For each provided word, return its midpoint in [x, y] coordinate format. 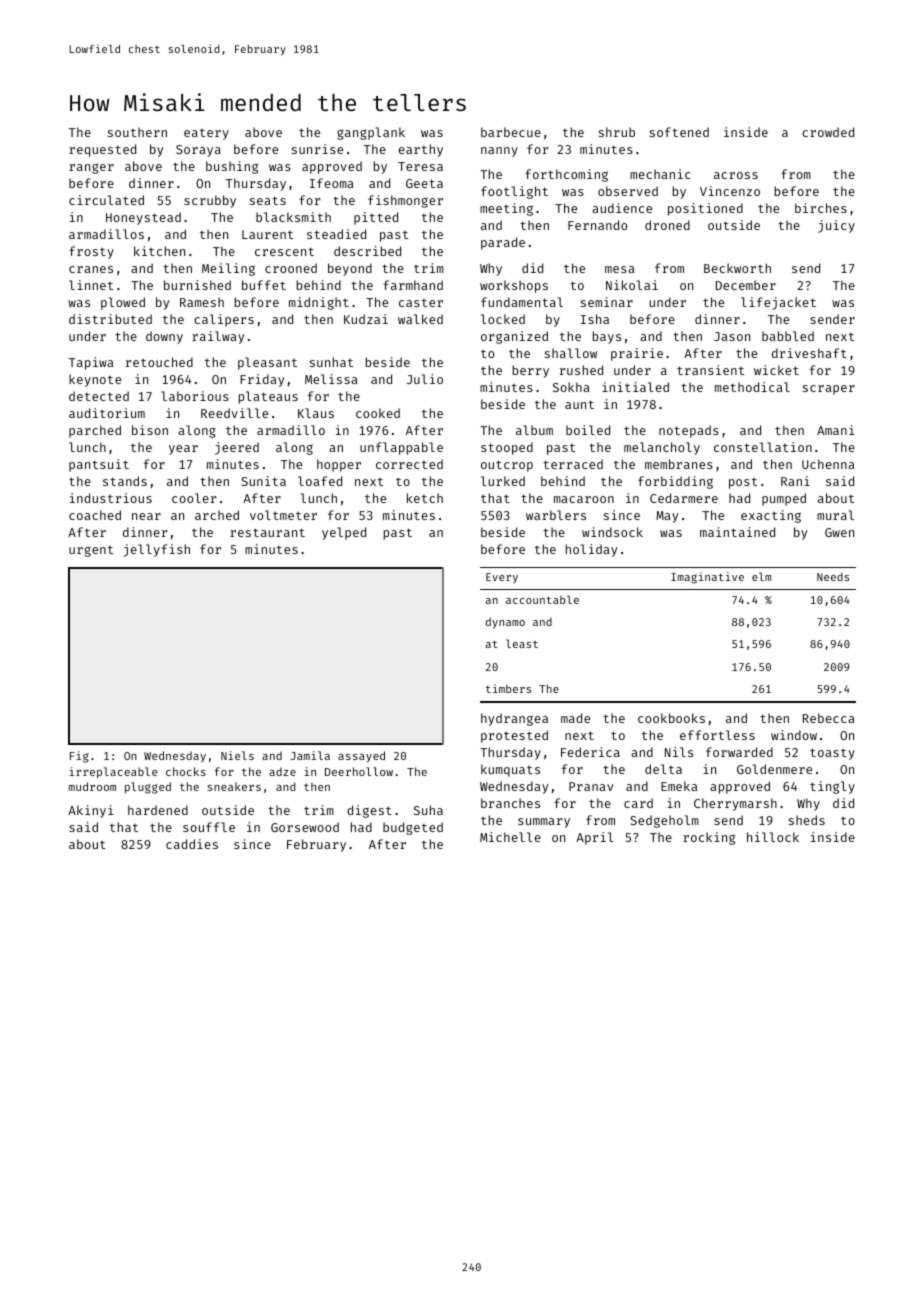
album [534, 430]
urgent [91, 551]
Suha [428, 810]
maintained [737, 532]
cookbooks [671, 718]
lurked [503, 481]
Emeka [679, 786]
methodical [752, 387]
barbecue [511, 132]
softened [679, 132]
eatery [206, 134]
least [522, 643]
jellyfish [156, 550]
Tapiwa [91, 363]
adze [282, 771]
